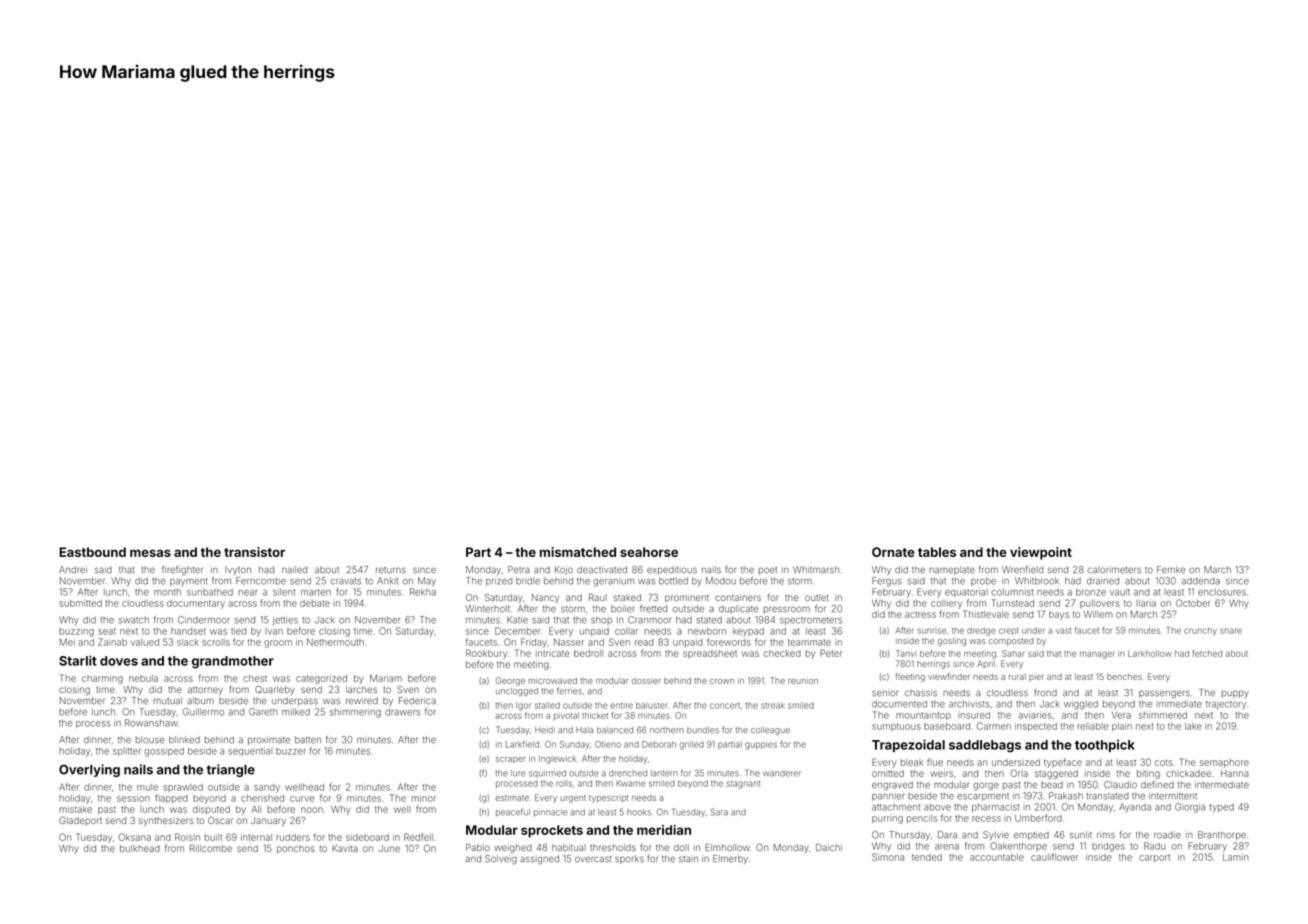 The width and height of the page is (1308, 924). What do you see at coordinates (1066, 796) in the page?
I see `Prakash` at bounding box center [1066, 796].
